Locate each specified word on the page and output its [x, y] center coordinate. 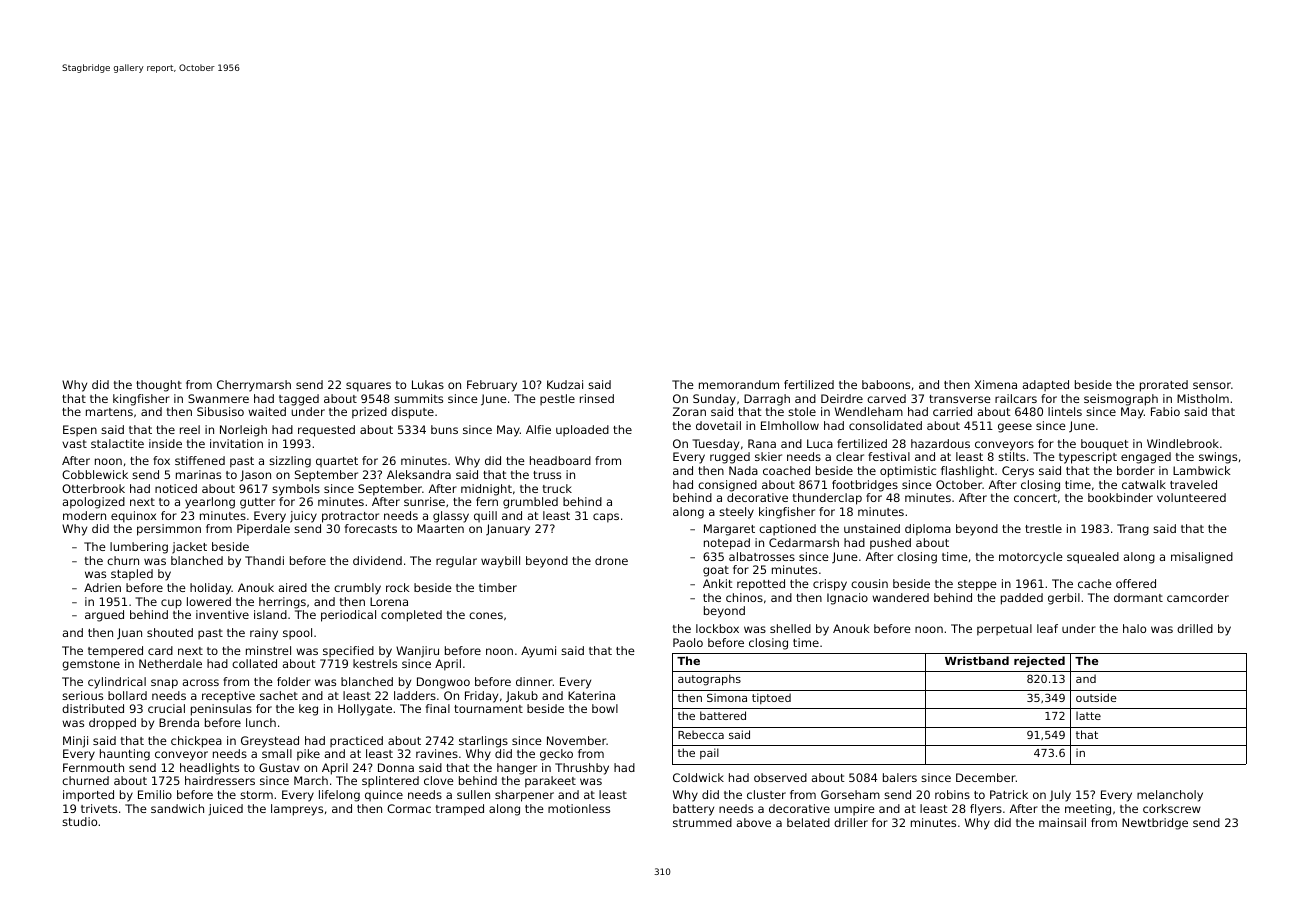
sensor [1212, 385]
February [492, 386]
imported [88, 796]
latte [1088, 715]
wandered [900, 597]
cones [486, 615]
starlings [483, 742]
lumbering [139, 548]
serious [82, 695]
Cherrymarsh [254, 386]
